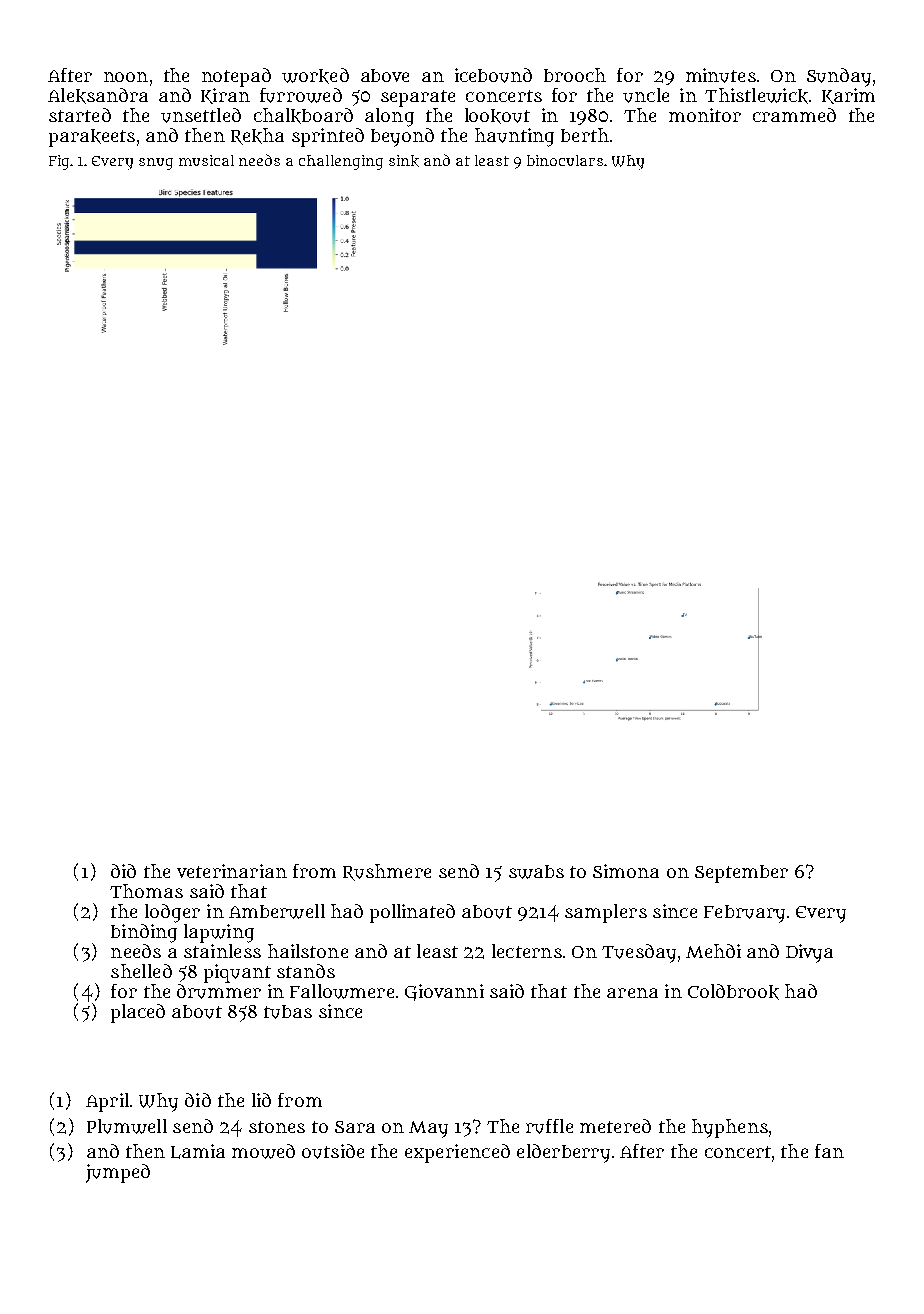  I want to click on sink, so click(404, 161).
